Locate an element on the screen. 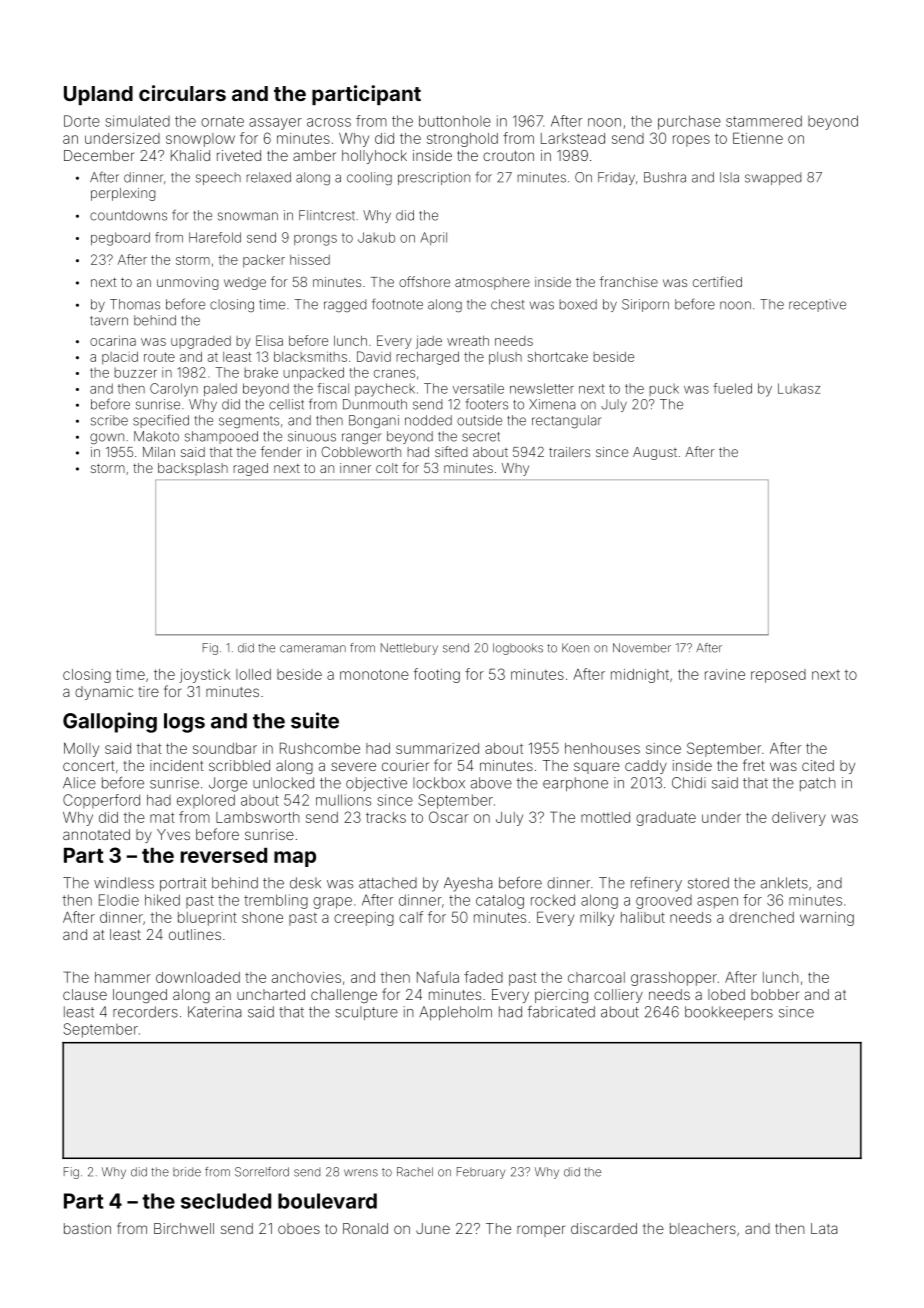 This screenshot has height=1308, width=924. offshore is located at coordinates (424, 281).
